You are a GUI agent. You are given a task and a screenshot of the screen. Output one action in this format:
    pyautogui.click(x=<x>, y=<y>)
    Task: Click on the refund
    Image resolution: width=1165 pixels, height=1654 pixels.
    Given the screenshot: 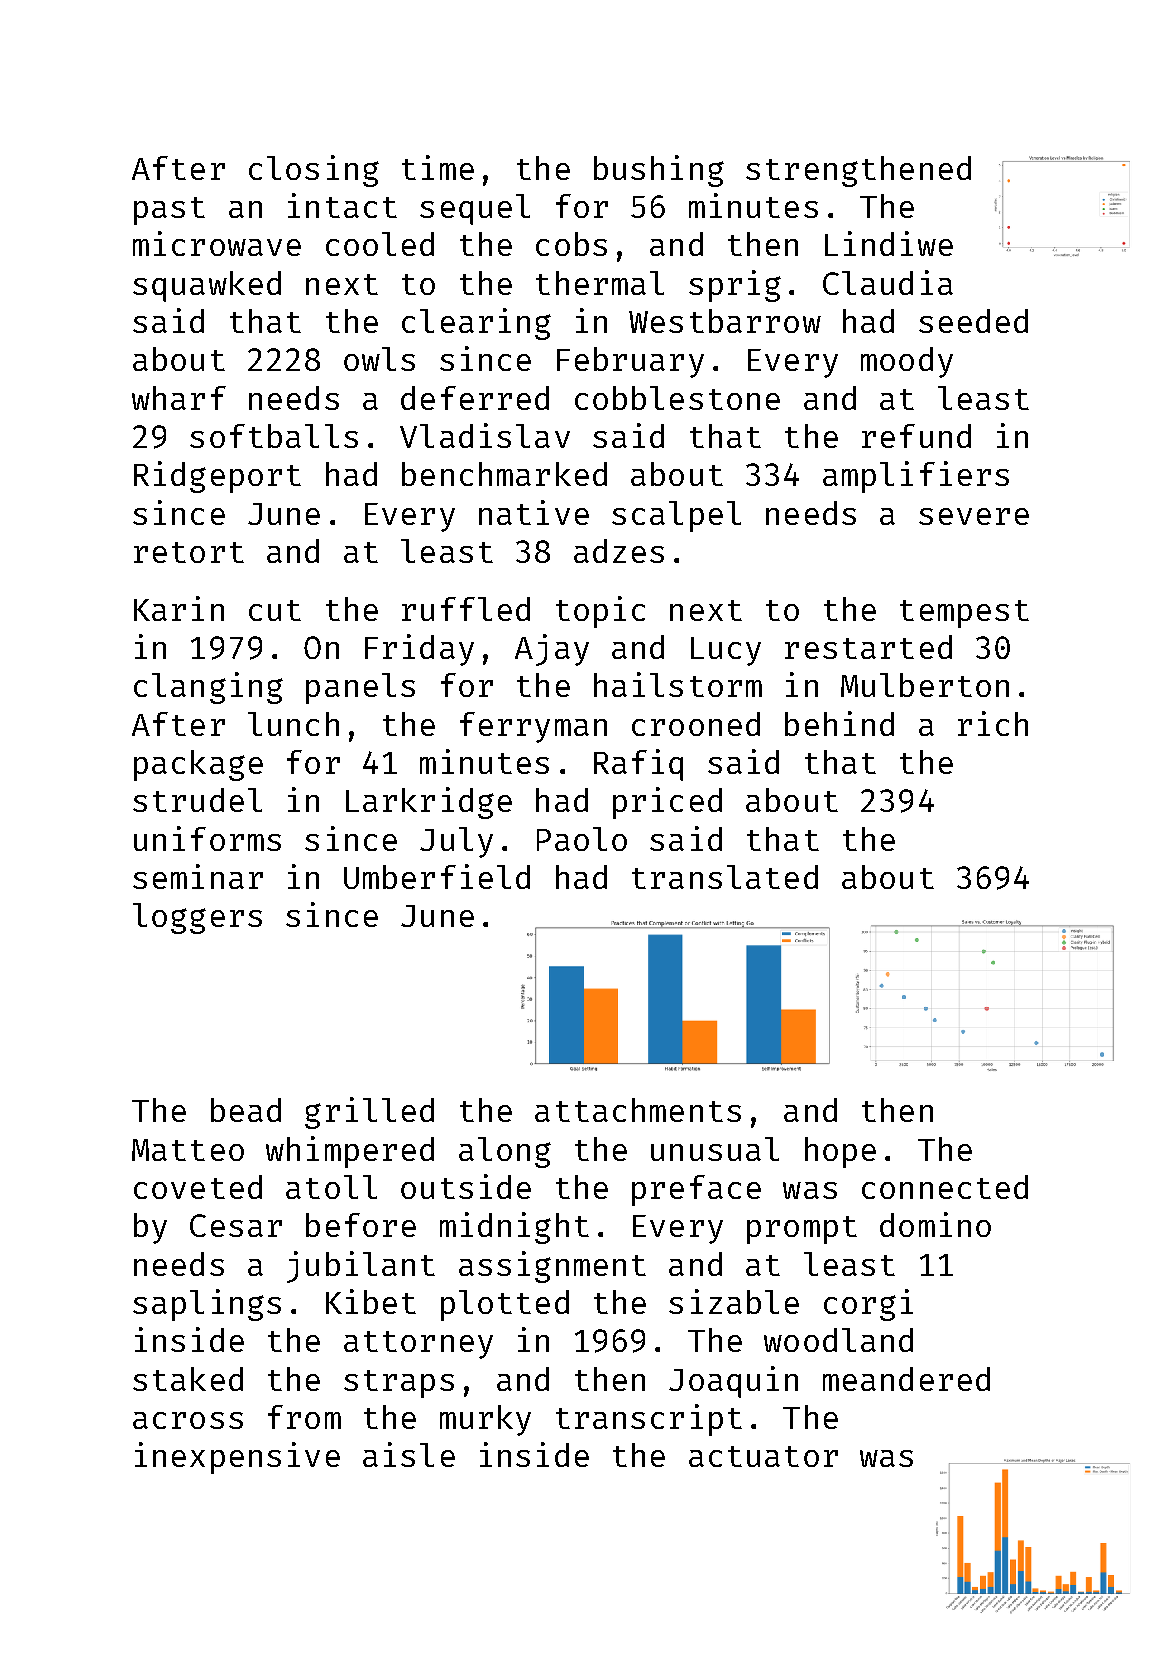 What is the action you would take?
    pyautogui.click(x=916, y=436)
